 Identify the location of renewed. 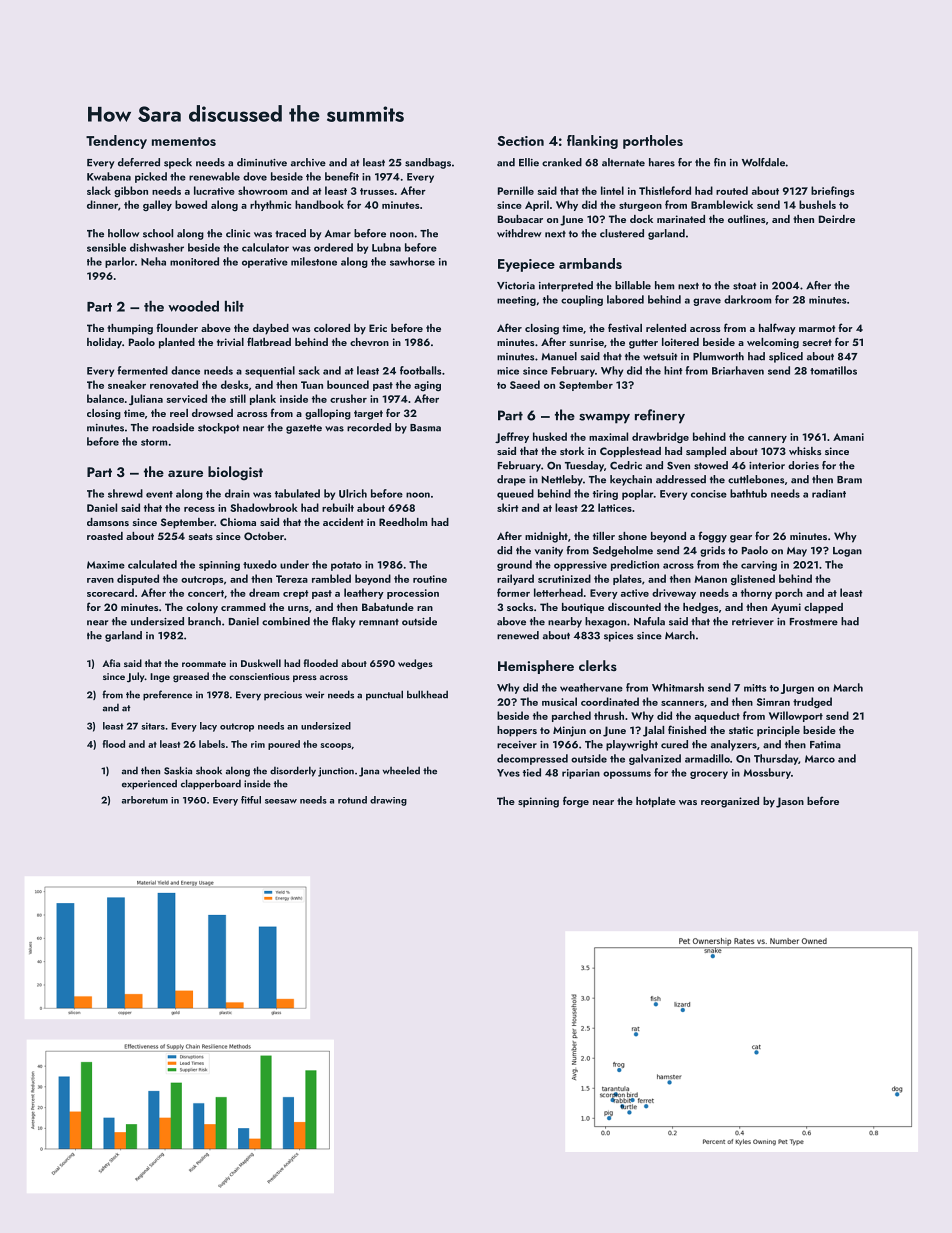
(518, 635).
